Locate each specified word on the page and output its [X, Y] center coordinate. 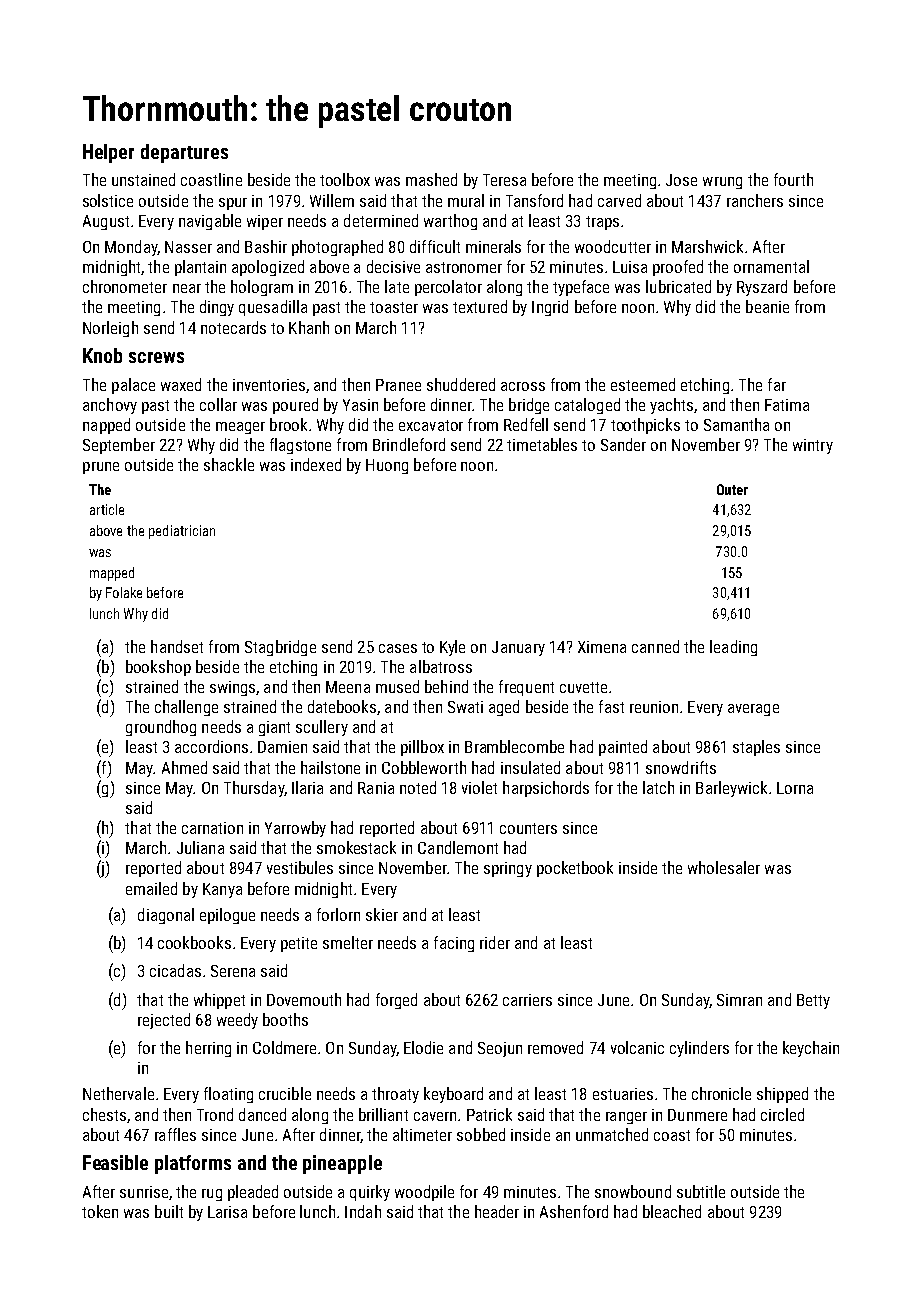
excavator [431, 425]
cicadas [175, 970]
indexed [316, 464]
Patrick [489, 1114]
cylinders [699, 1049]
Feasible [115, 1162]
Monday [131, 248]
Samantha [736, 424]
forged [396, 1001]
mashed [431, 179]
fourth [793, 179]
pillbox [422, 748]
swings [232, 688]
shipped [782, 1095]
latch [658, 787]
